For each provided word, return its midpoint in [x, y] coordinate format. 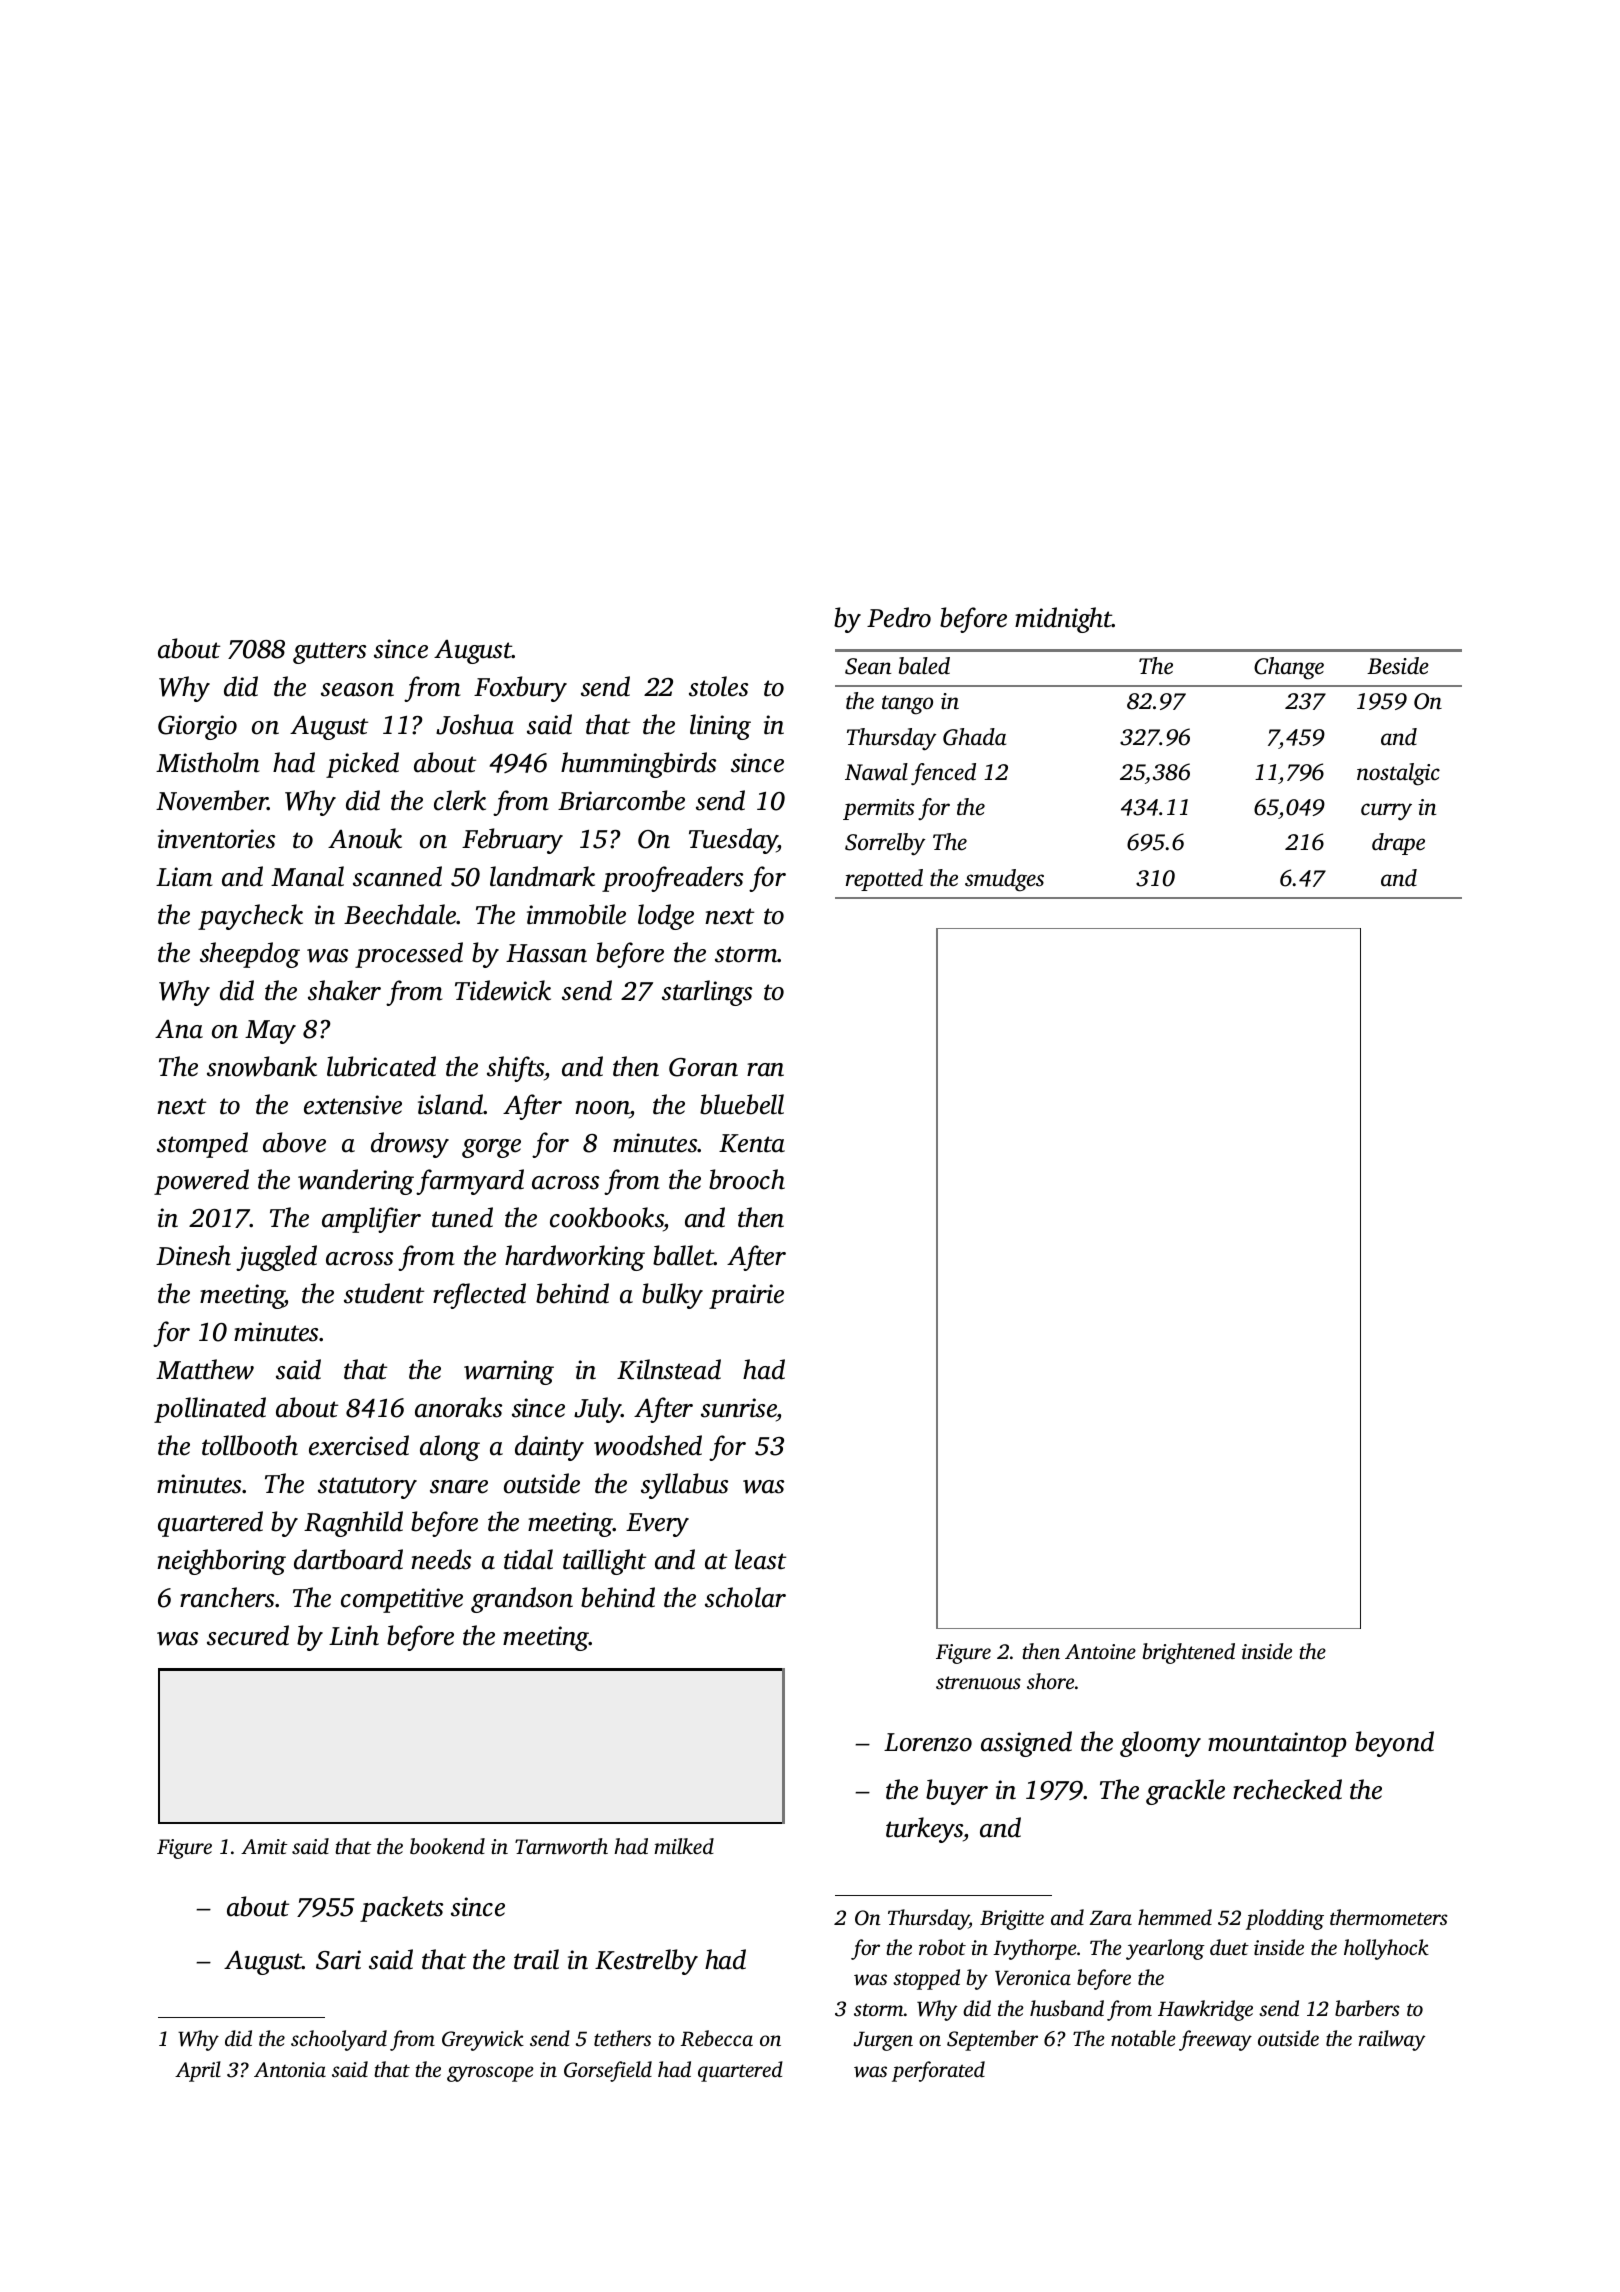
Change [1289, 668]
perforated [938, 2071]
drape [1398, 844]
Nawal [876, 772]
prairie [746, 1296]
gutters [329, 653]
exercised [359, 1445]
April [198, 2071]
